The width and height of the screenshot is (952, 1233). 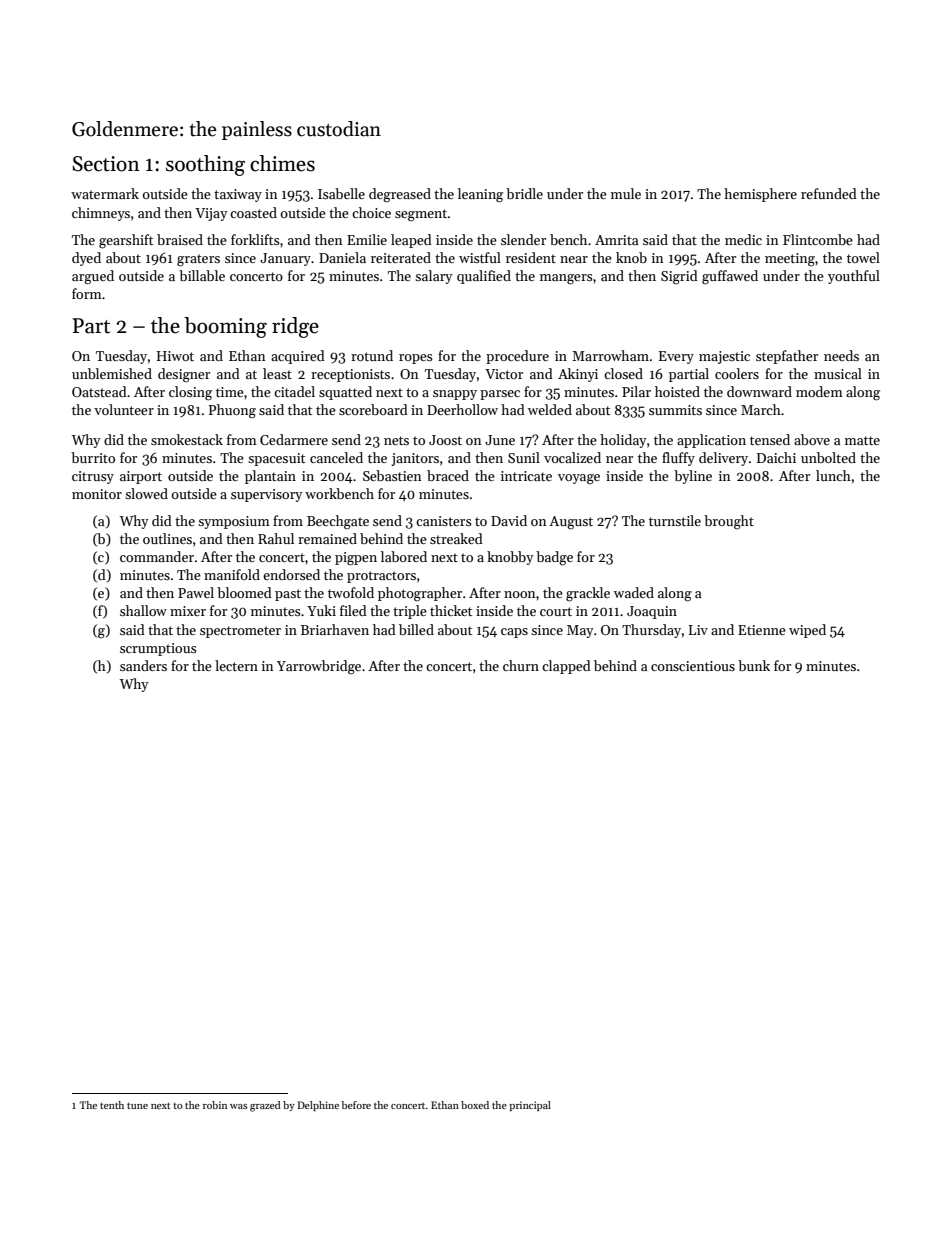 What do you see at coordinates (475, 1105) in the screenshot?
I see `boxed` at bounding box center [475, 1105].
